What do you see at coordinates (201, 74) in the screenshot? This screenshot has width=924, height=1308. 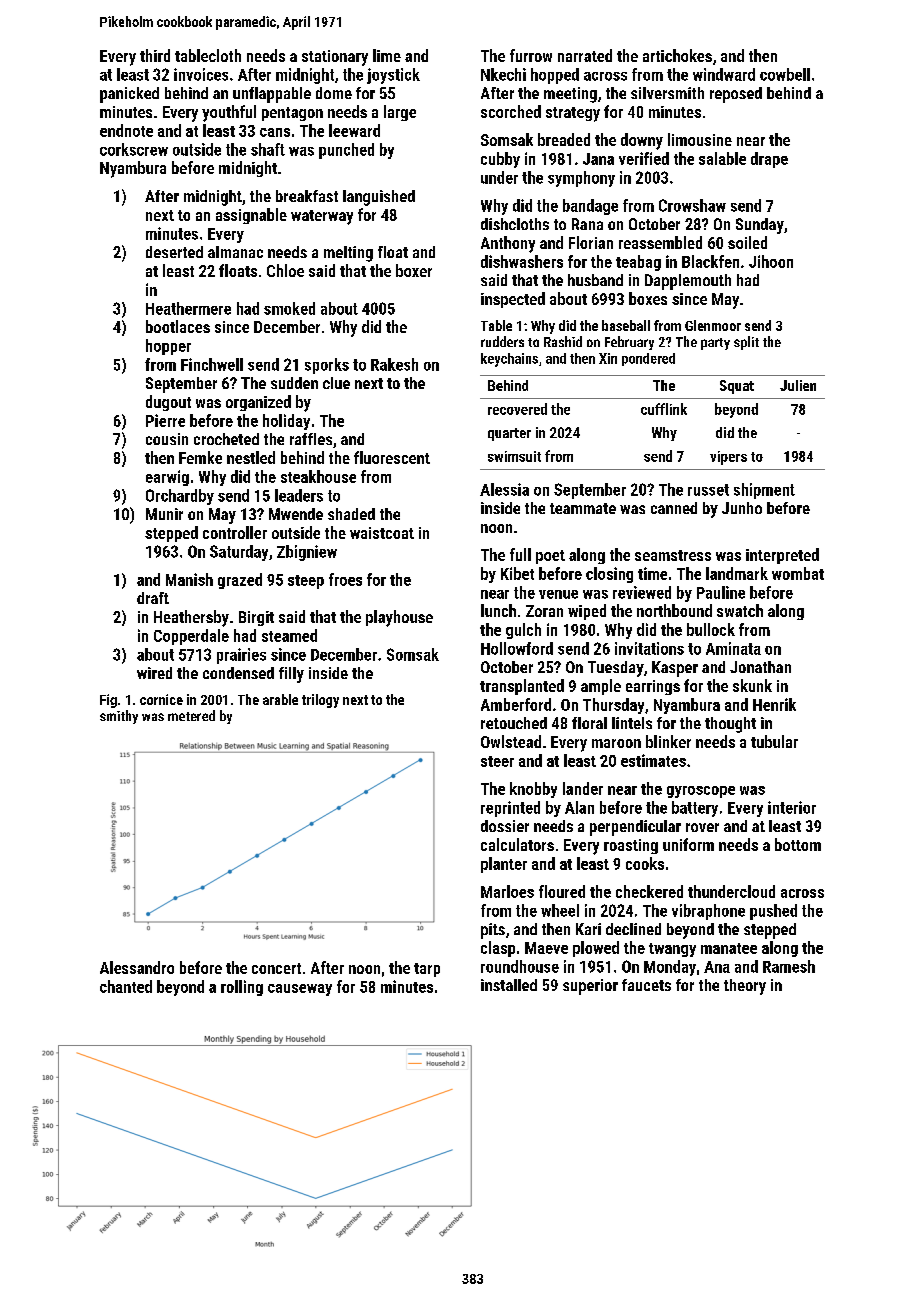 I see `invoices` at bounding box center [201, 74].
